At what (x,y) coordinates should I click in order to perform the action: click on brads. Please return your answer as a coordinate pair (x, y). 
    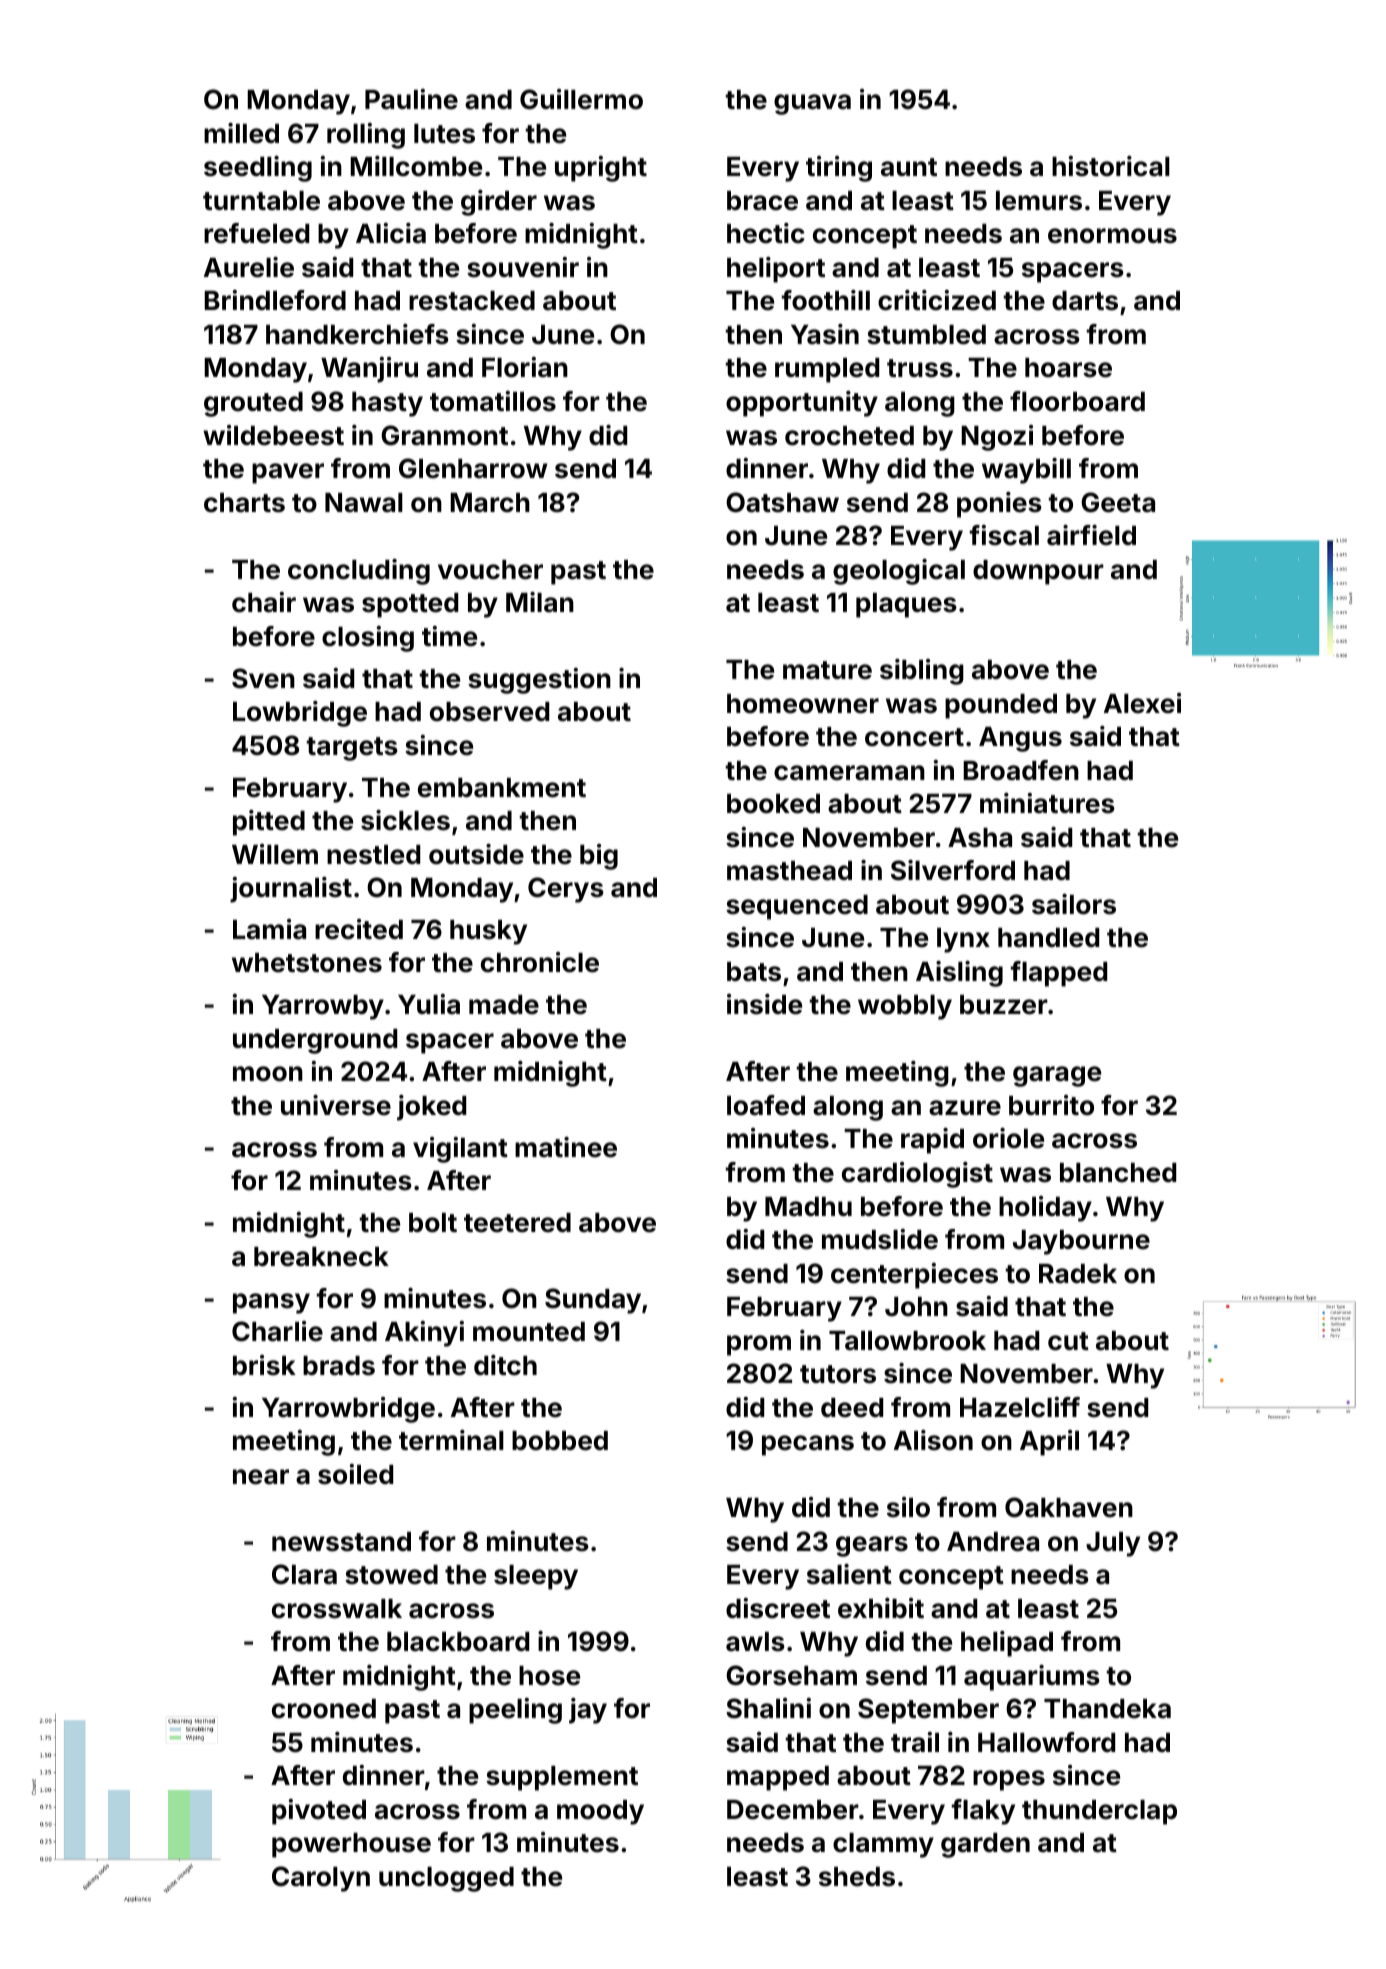
    Looking at the image, I should click on (339, 1366).
